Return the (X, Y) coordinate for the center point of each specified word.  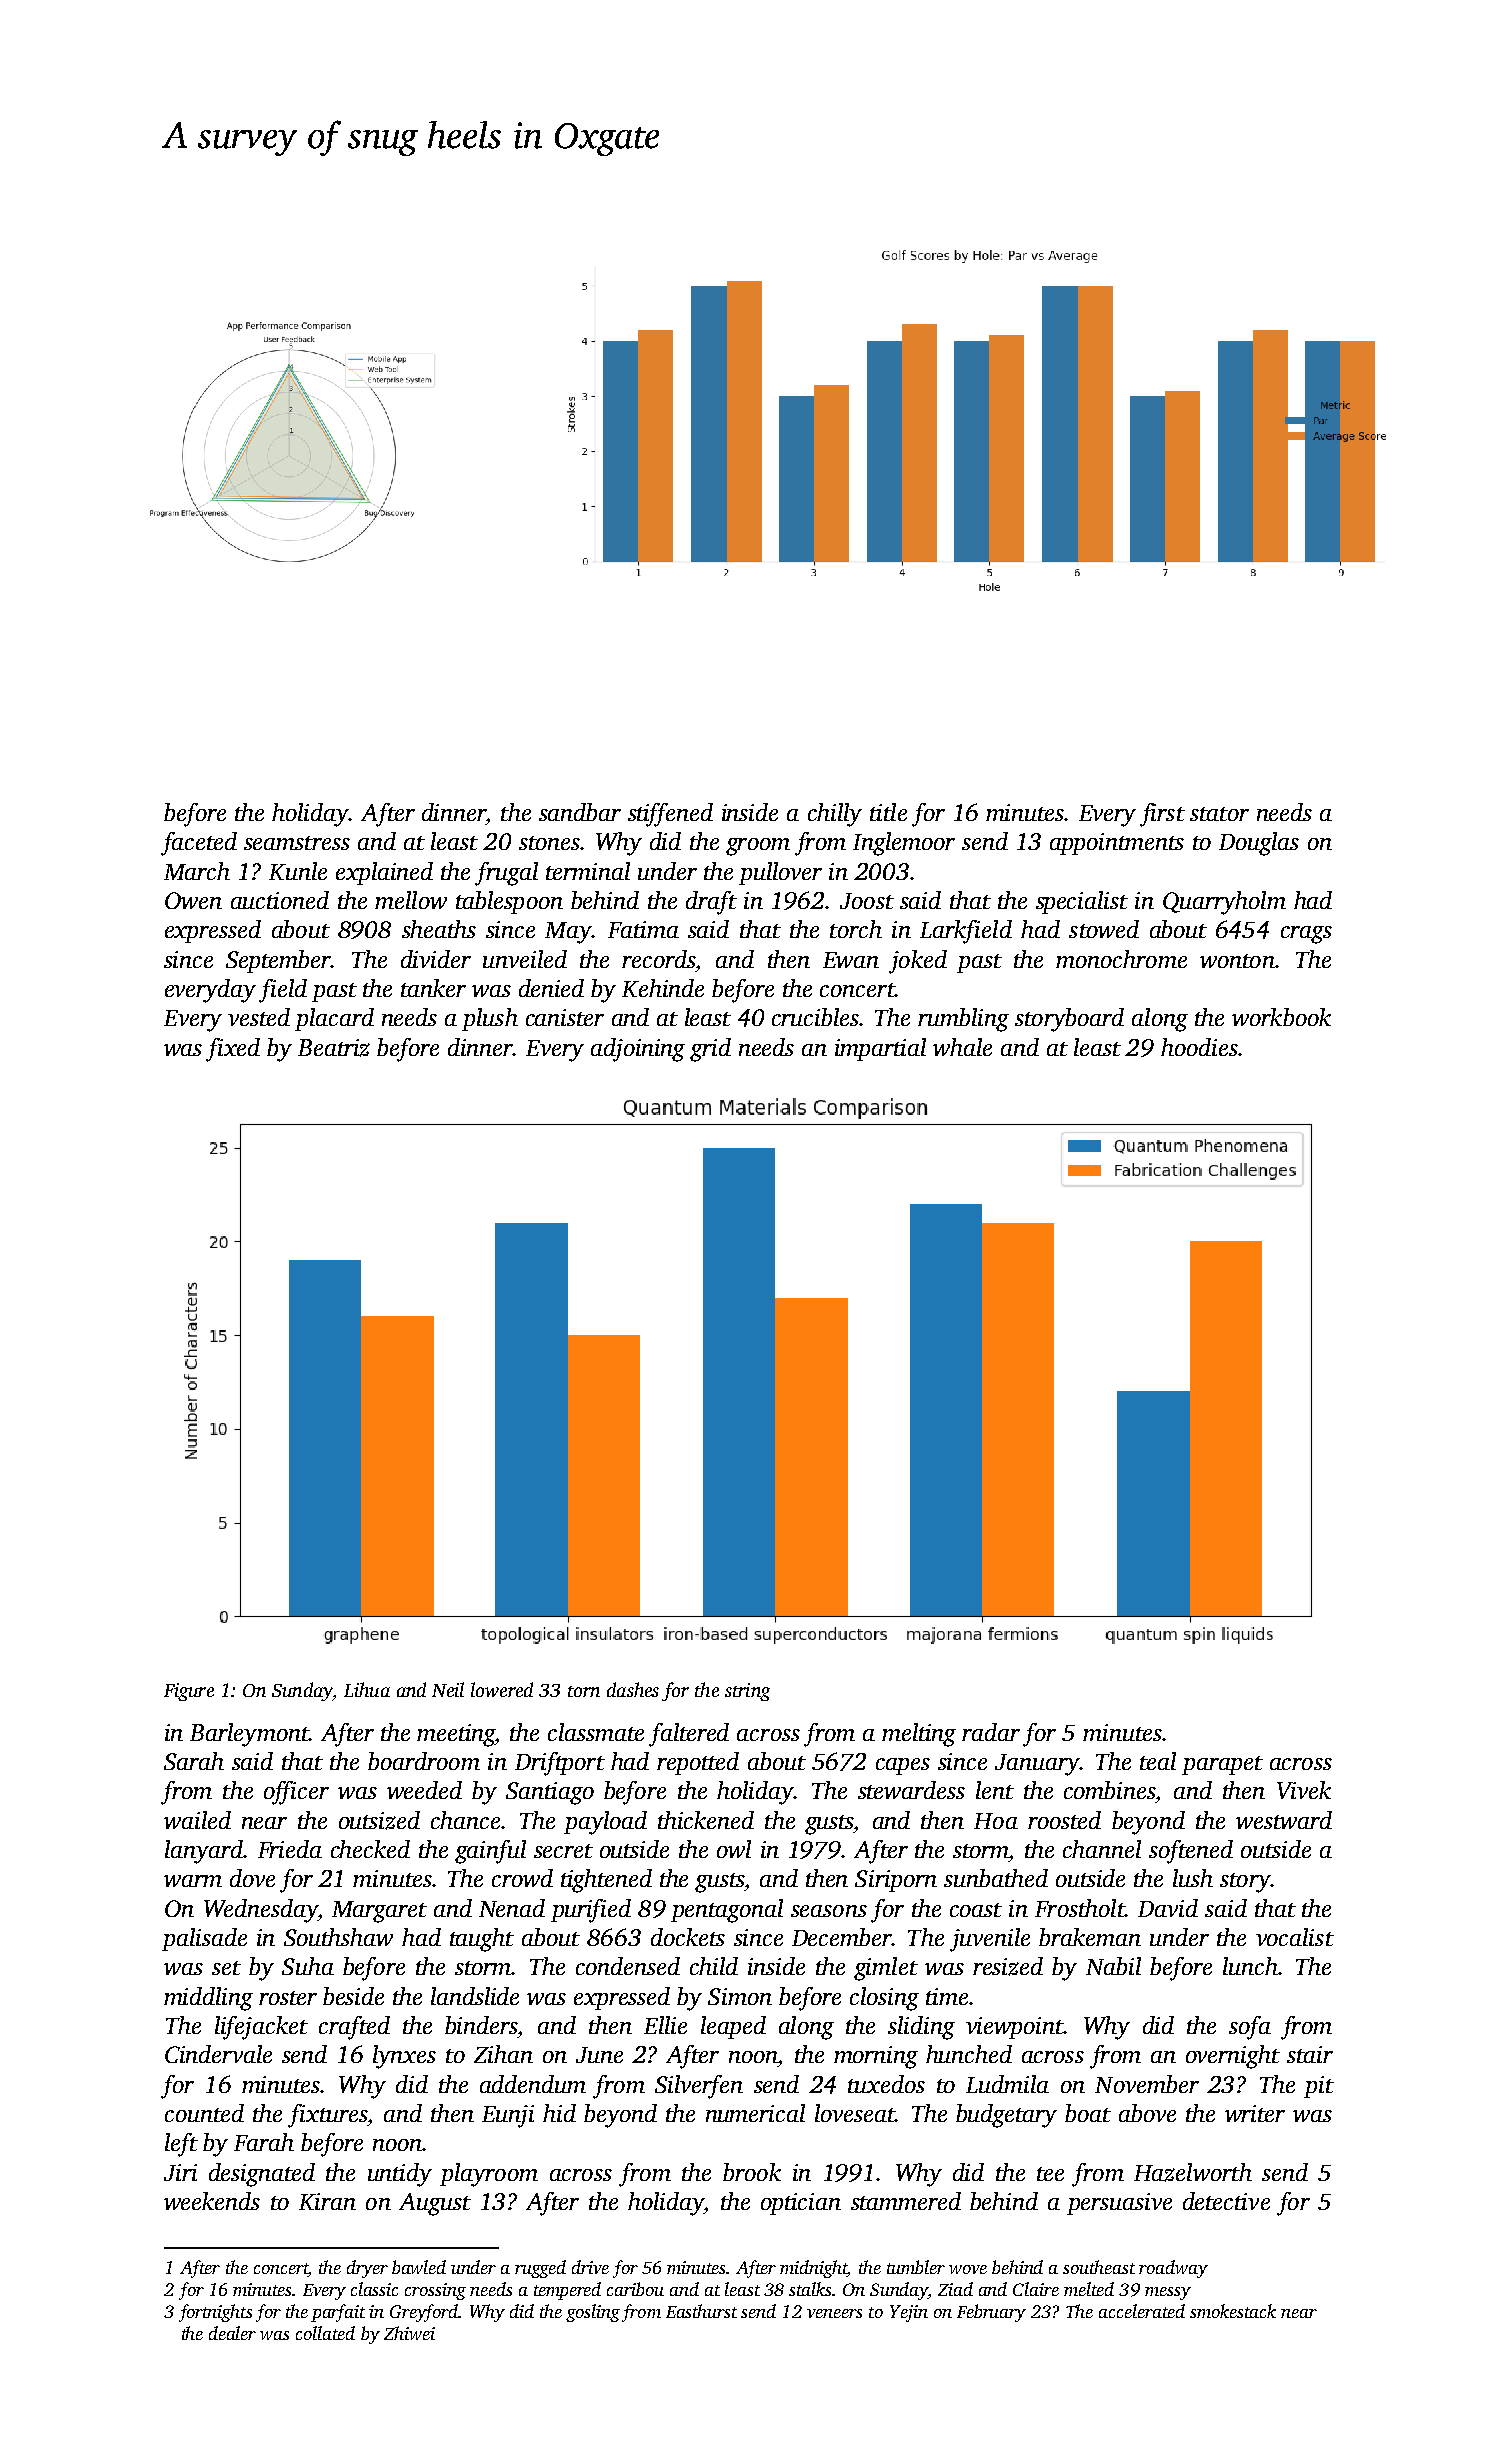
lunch (1250, 1966)
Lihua (367, 1689)
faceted (199, 844)
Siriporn (896, 1881)
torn (584, 1691)
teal (1158, 1761)
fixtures (327, 2116)
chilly (835, 815)
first (1162, 815)
